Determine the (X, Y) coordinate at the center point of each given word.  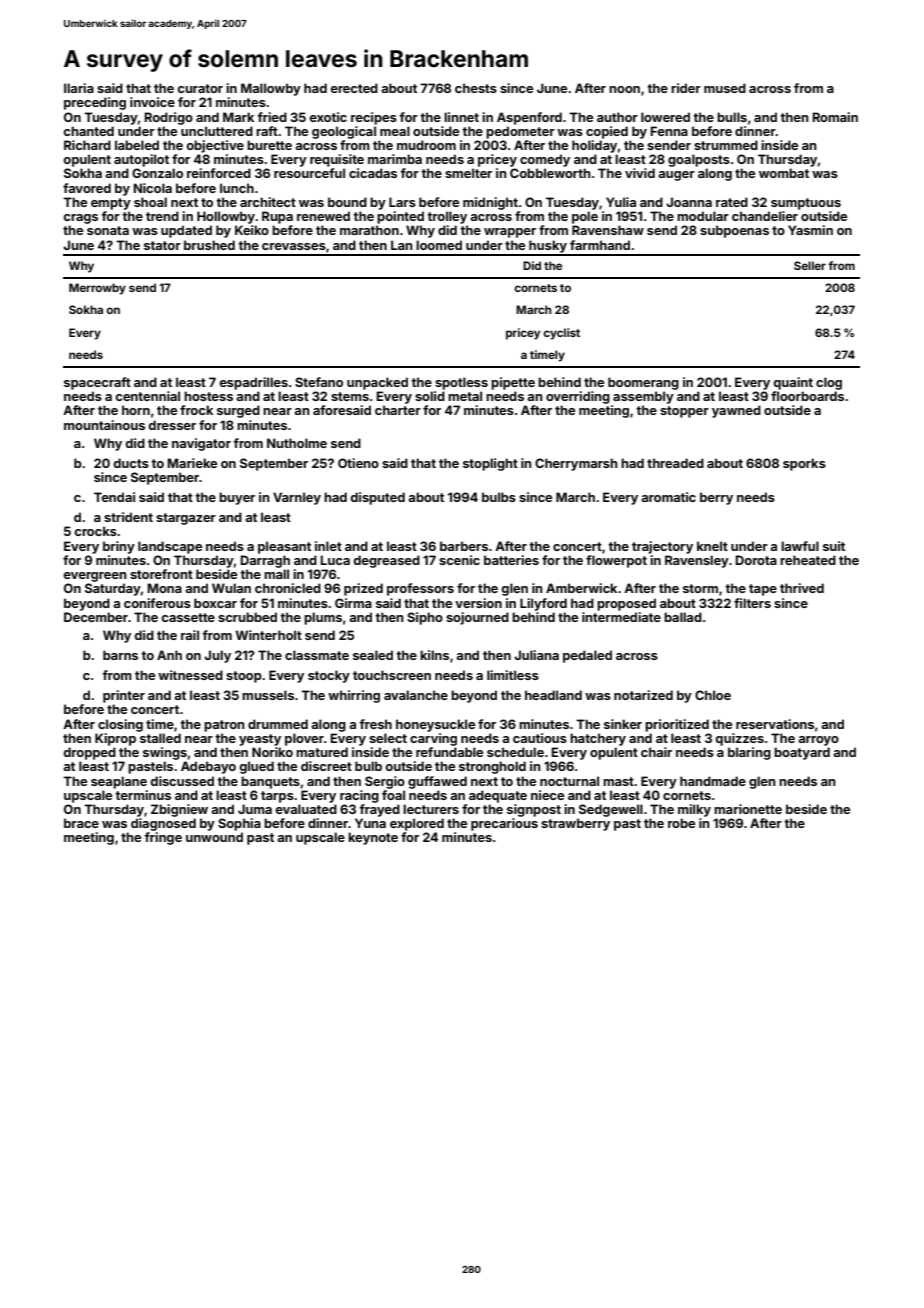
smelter (468, 173)
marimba (395, 159)
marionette (748, 809)
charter (398, 410)
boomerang (643, 383)
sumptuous (806, 204)
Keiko (252, 230)
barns (120, 655)
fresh (375, 724)
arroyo (818, 741)
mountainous (104, 425)
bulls (732, 117)
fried (272, 117)
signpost (534, 810)
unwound (214, 837)
